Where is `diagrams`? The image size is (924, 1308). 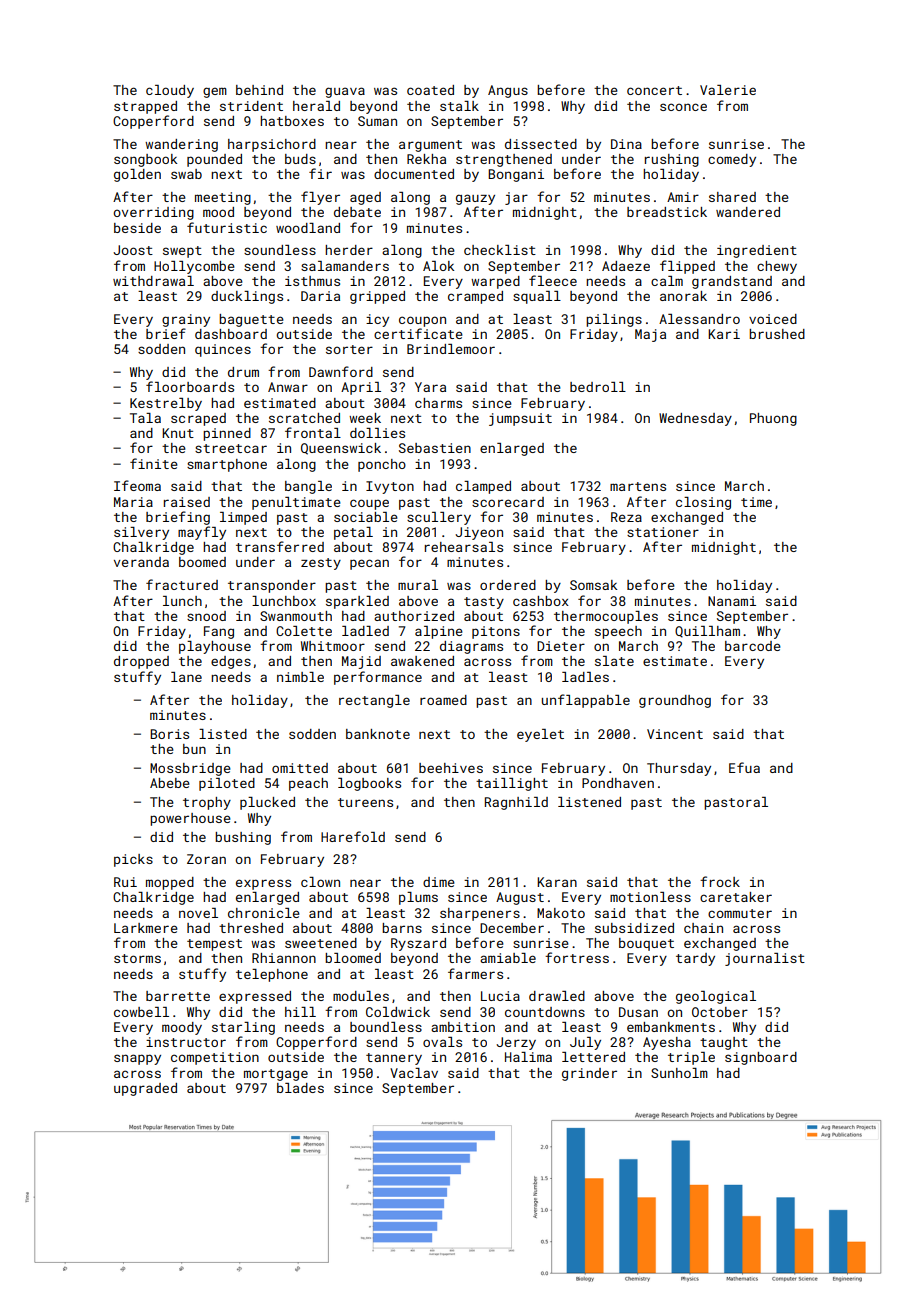 diagrams is located at coordinates (471, 647).
